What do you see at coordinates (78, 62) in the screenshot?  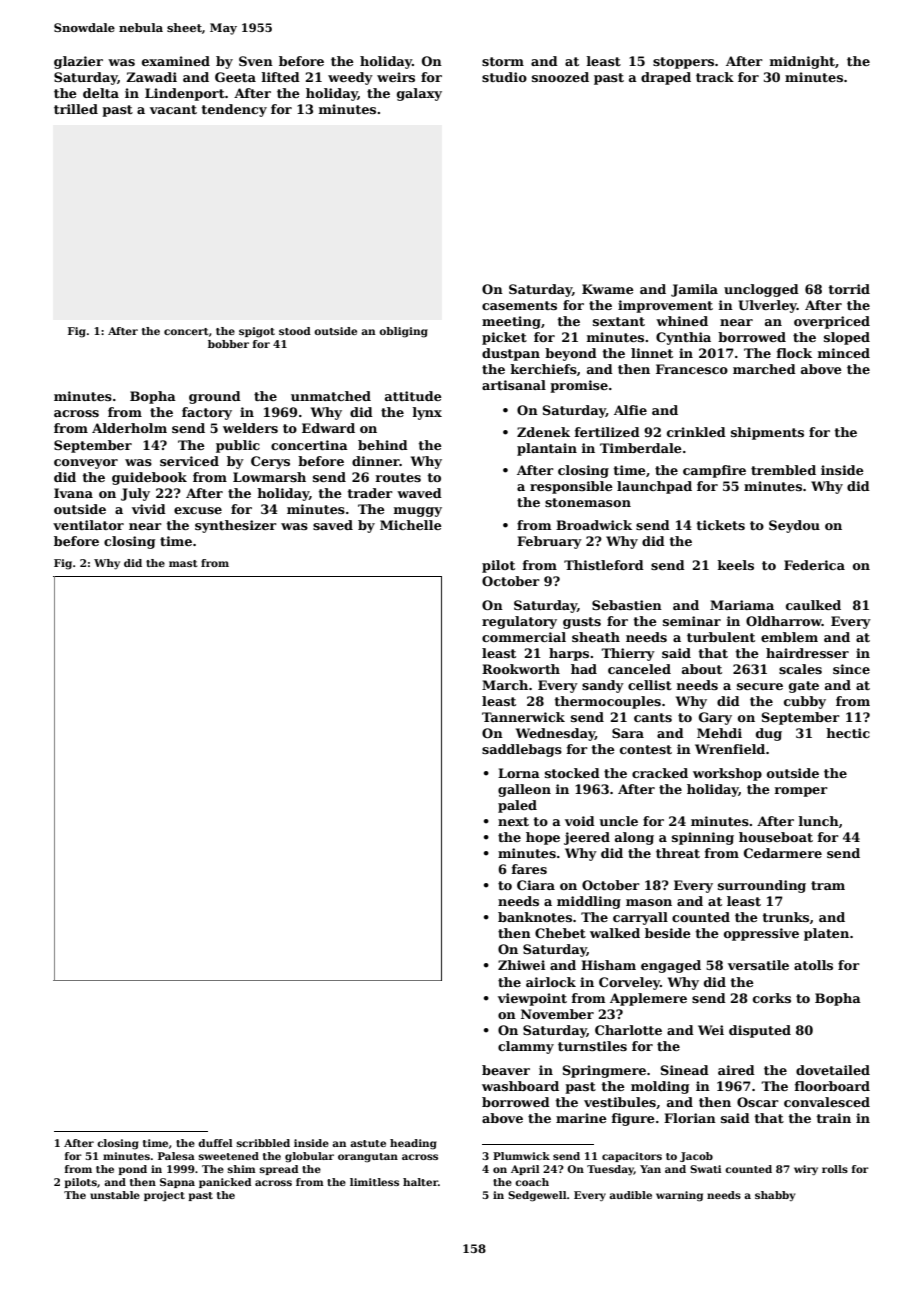 I see `glazier` at bounding box center [78, 62].
